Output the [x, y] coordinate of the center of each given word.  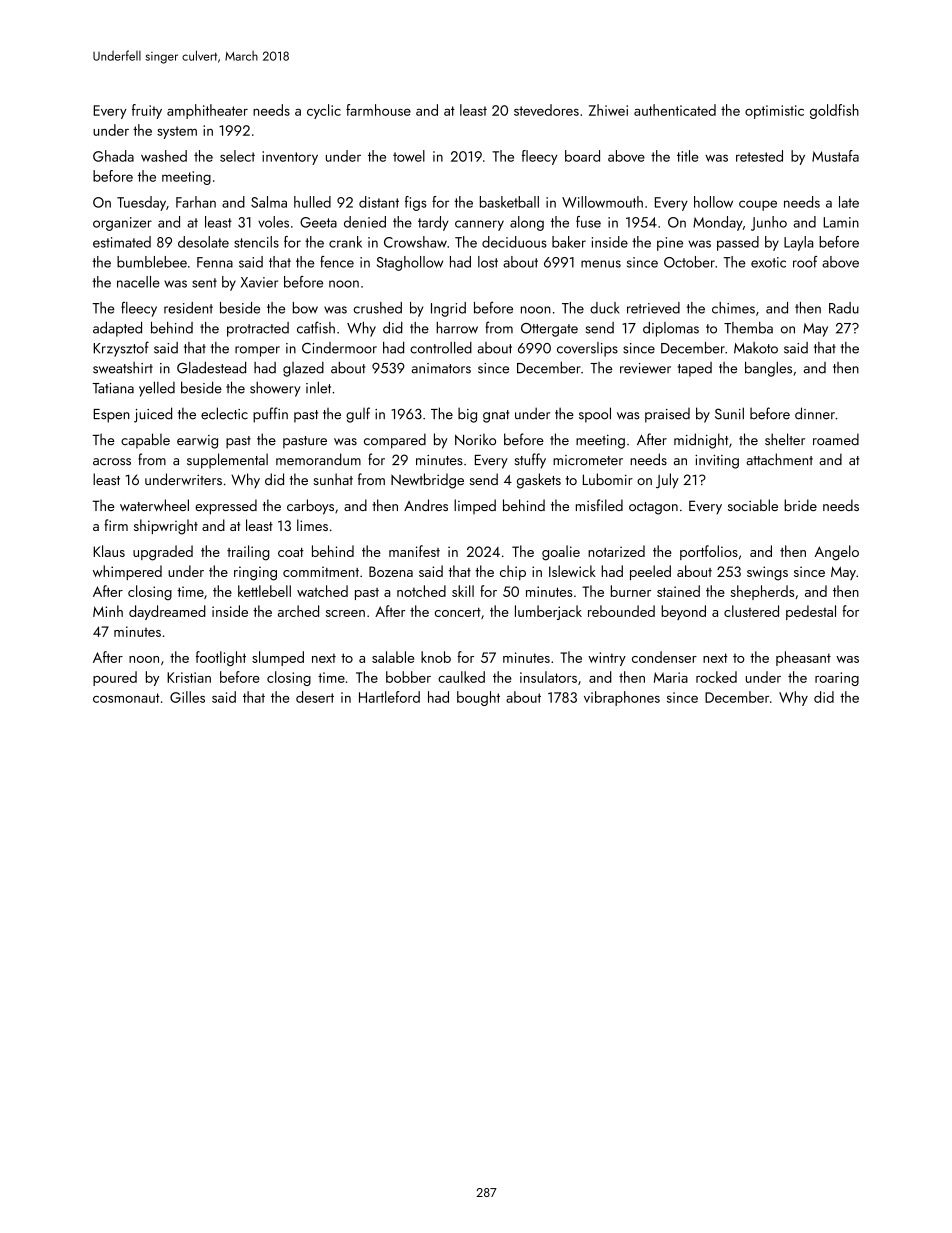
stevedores [546, 110]
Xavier [259, 282]
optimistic [774, 112]
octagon [653, 508]
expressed [226, 507]
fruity [147, 111]
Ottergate [549, 330]
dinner [815, 413]
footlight [221, 658]
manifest [414, 551]
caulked [461, 677]
